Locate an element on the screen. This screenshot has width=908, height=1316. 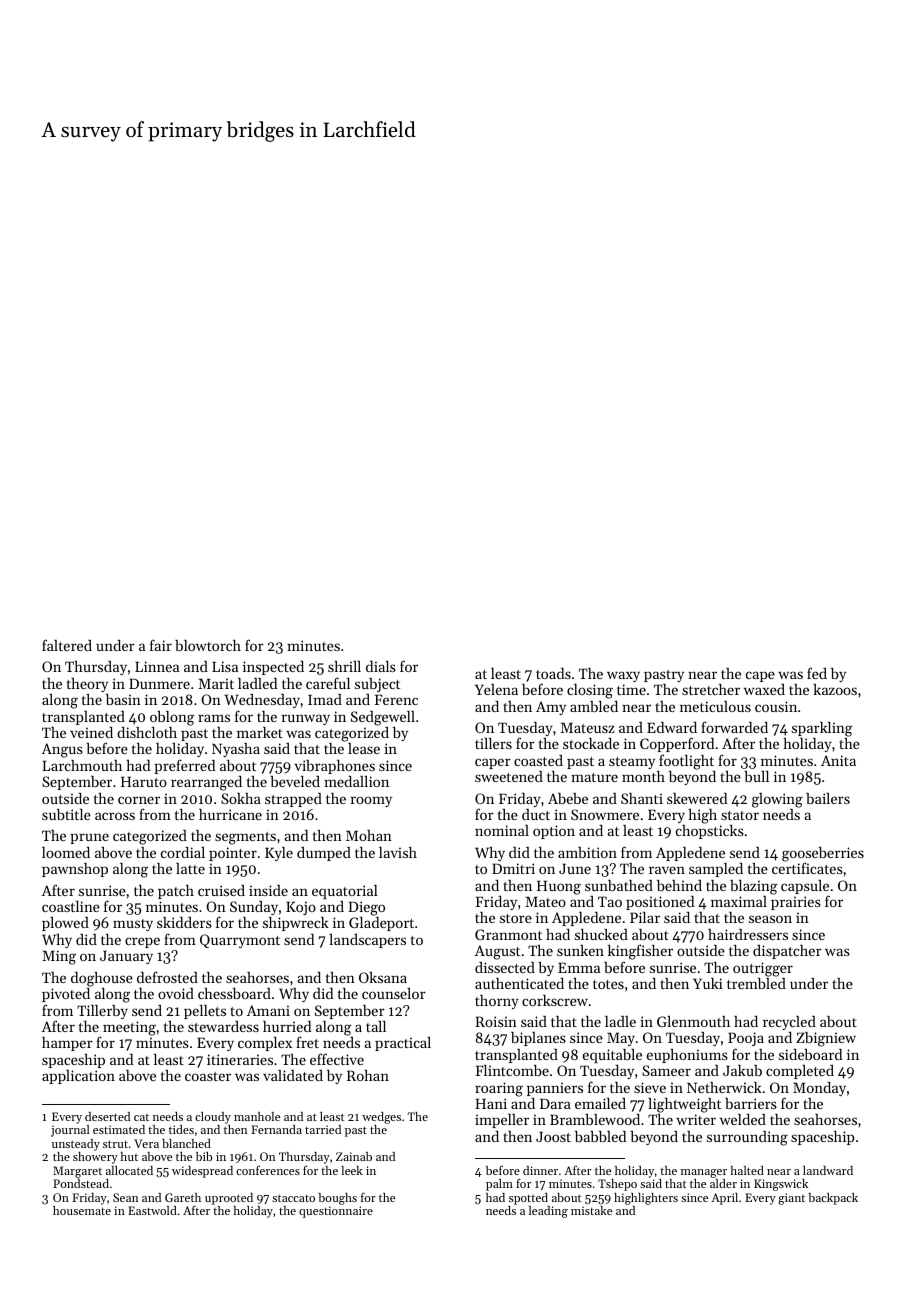
Granmont is located at coordinates (508, 934).
